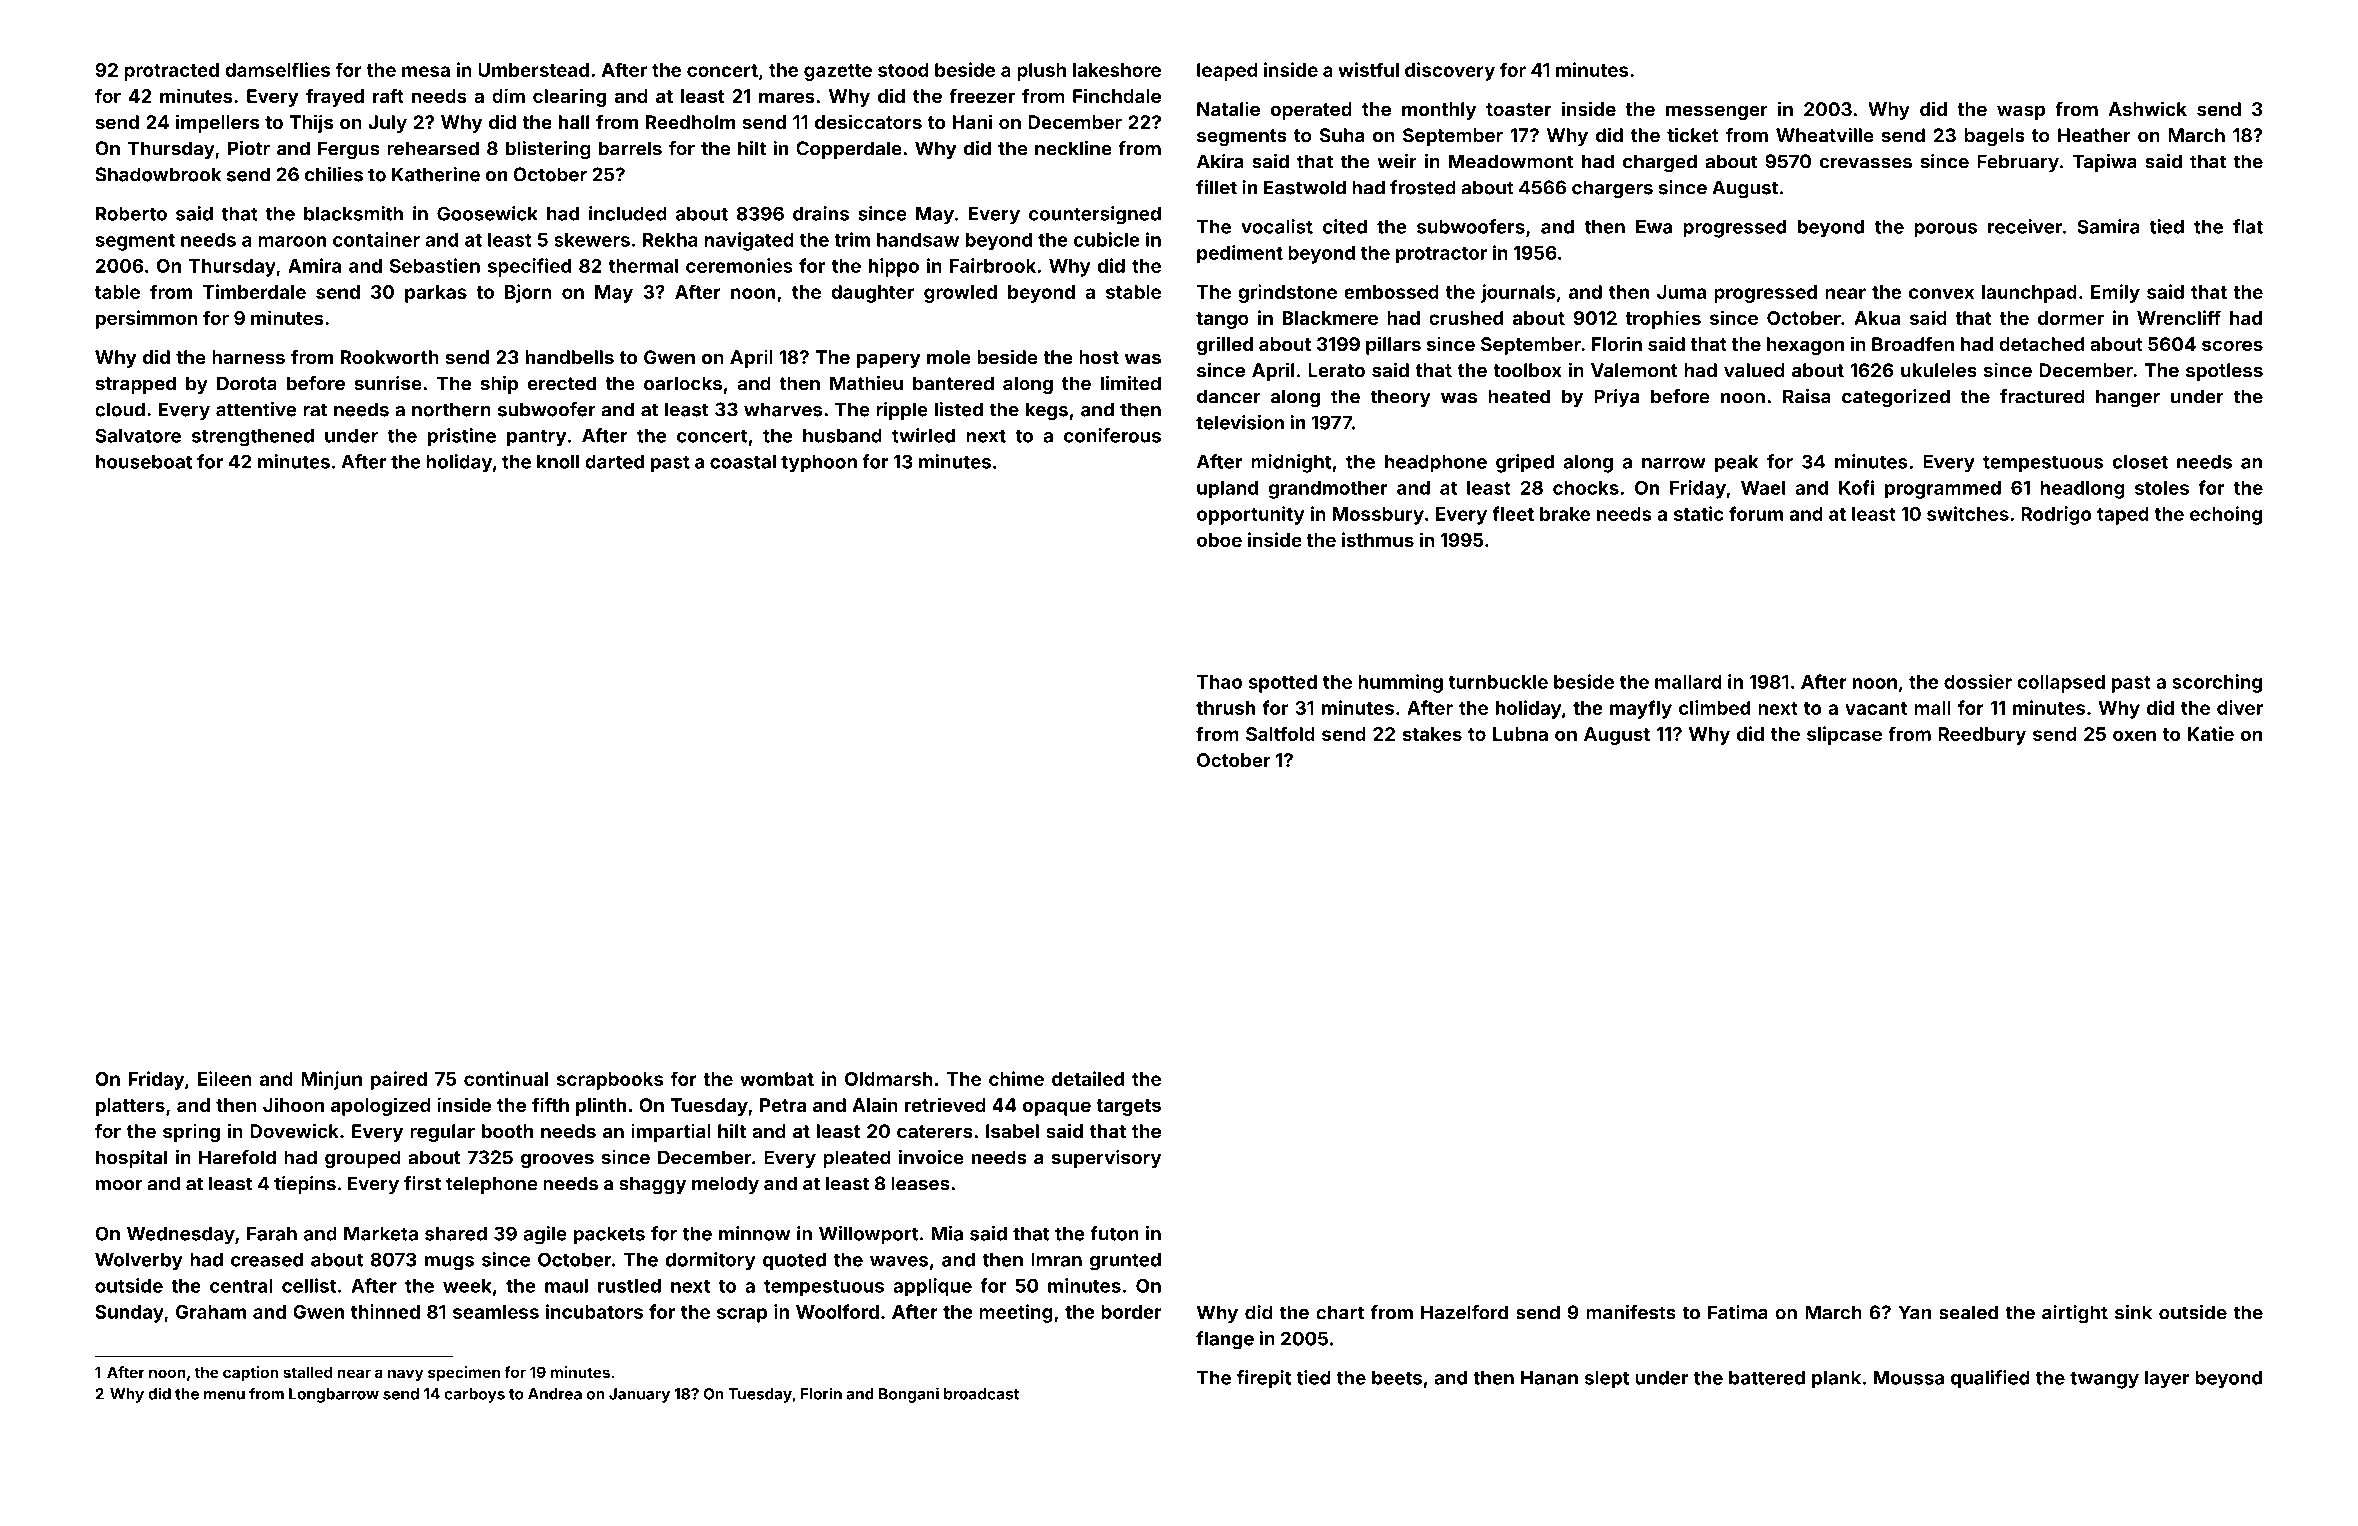  What do you see at coordinates (2056, 515) in the page?
I see `Rodrigo` at bounding box center [2056, 515].
